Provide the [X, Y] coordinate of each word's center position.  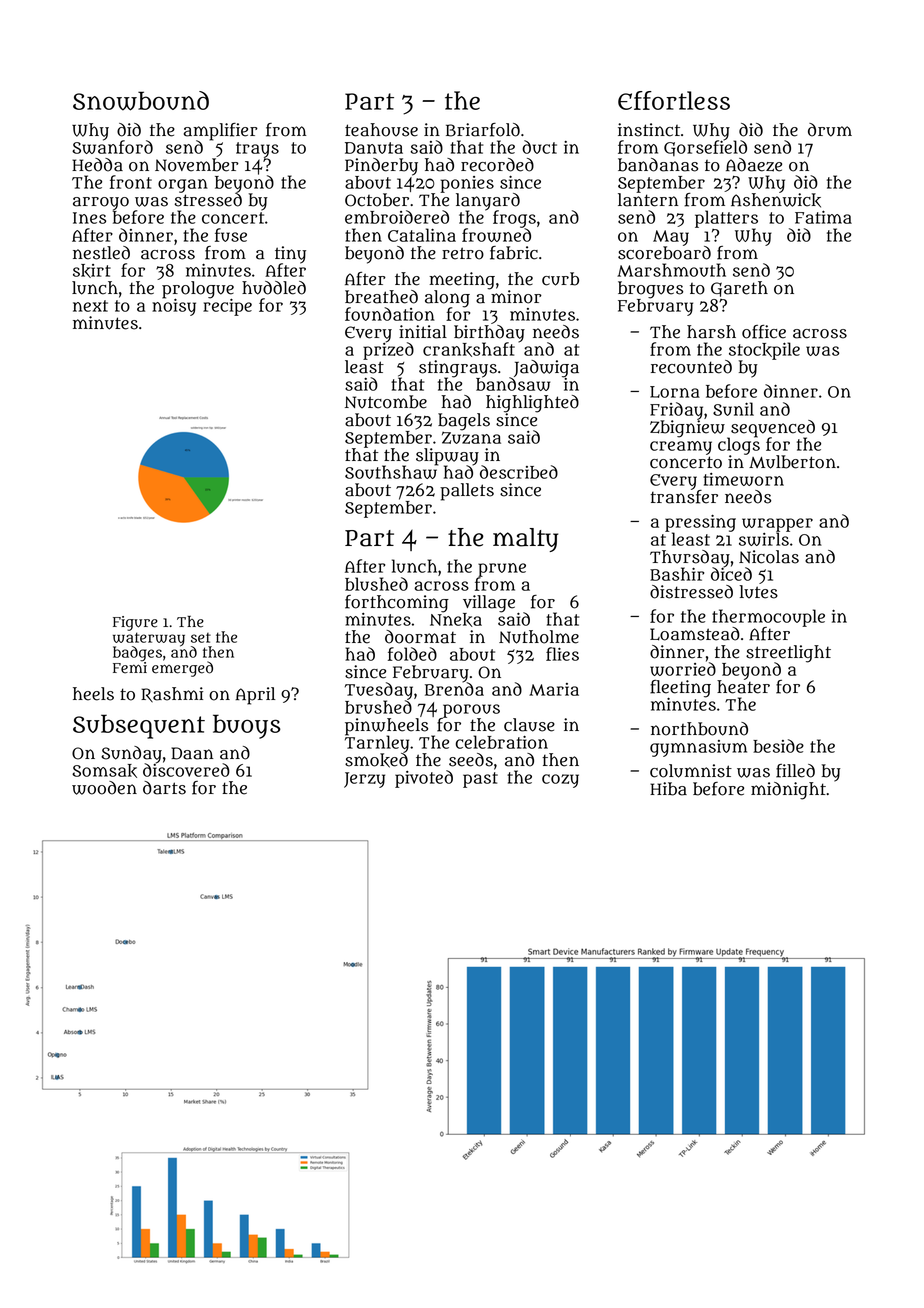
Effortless [674, 100]
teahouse [381, 130]
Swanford [112, 147]
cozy [560, 781]
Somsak [104, 771]
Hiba [668, 789]
